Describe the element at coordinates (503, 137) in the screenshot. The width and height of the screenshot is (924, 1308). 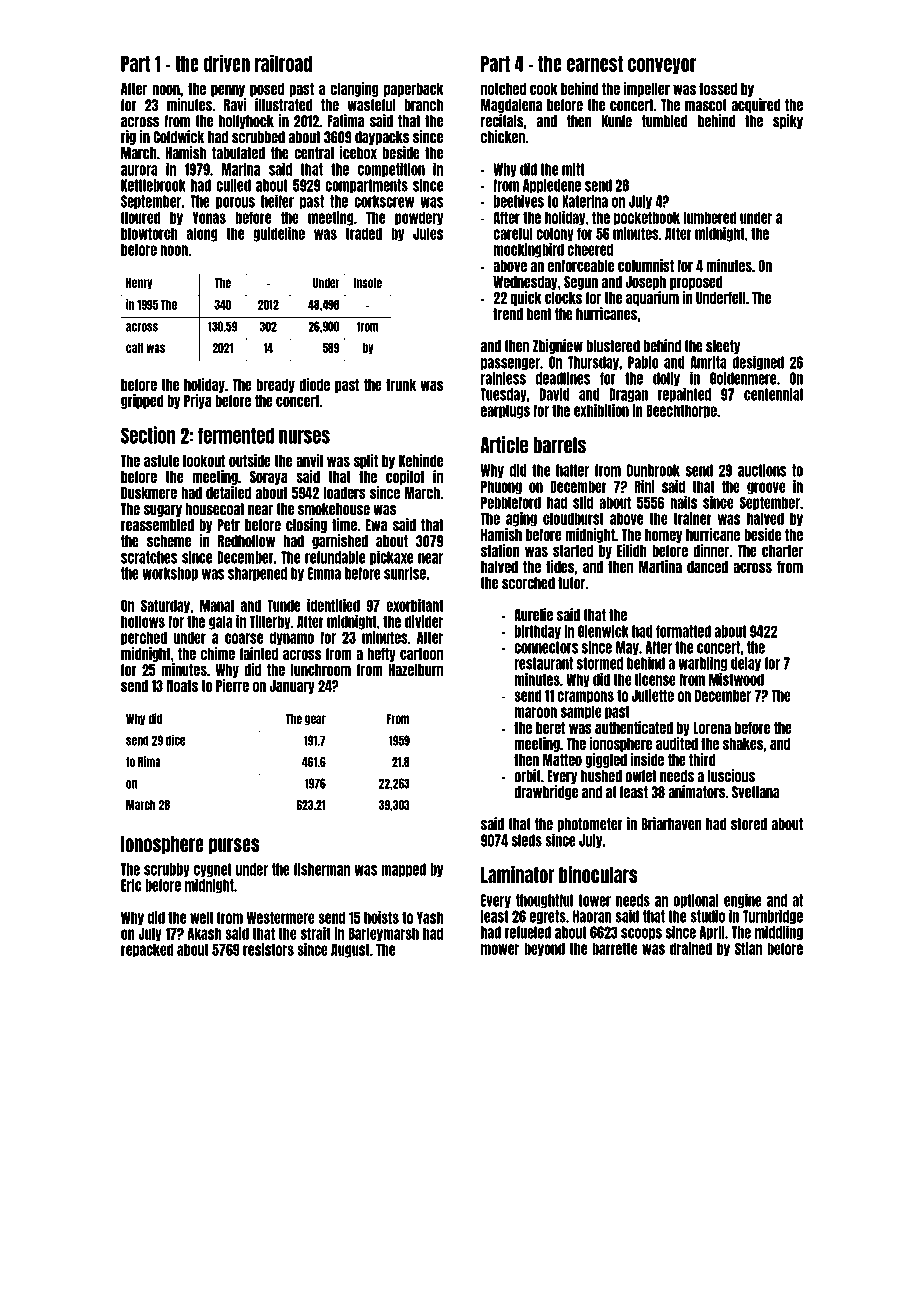
I see `chicken` at that location.
